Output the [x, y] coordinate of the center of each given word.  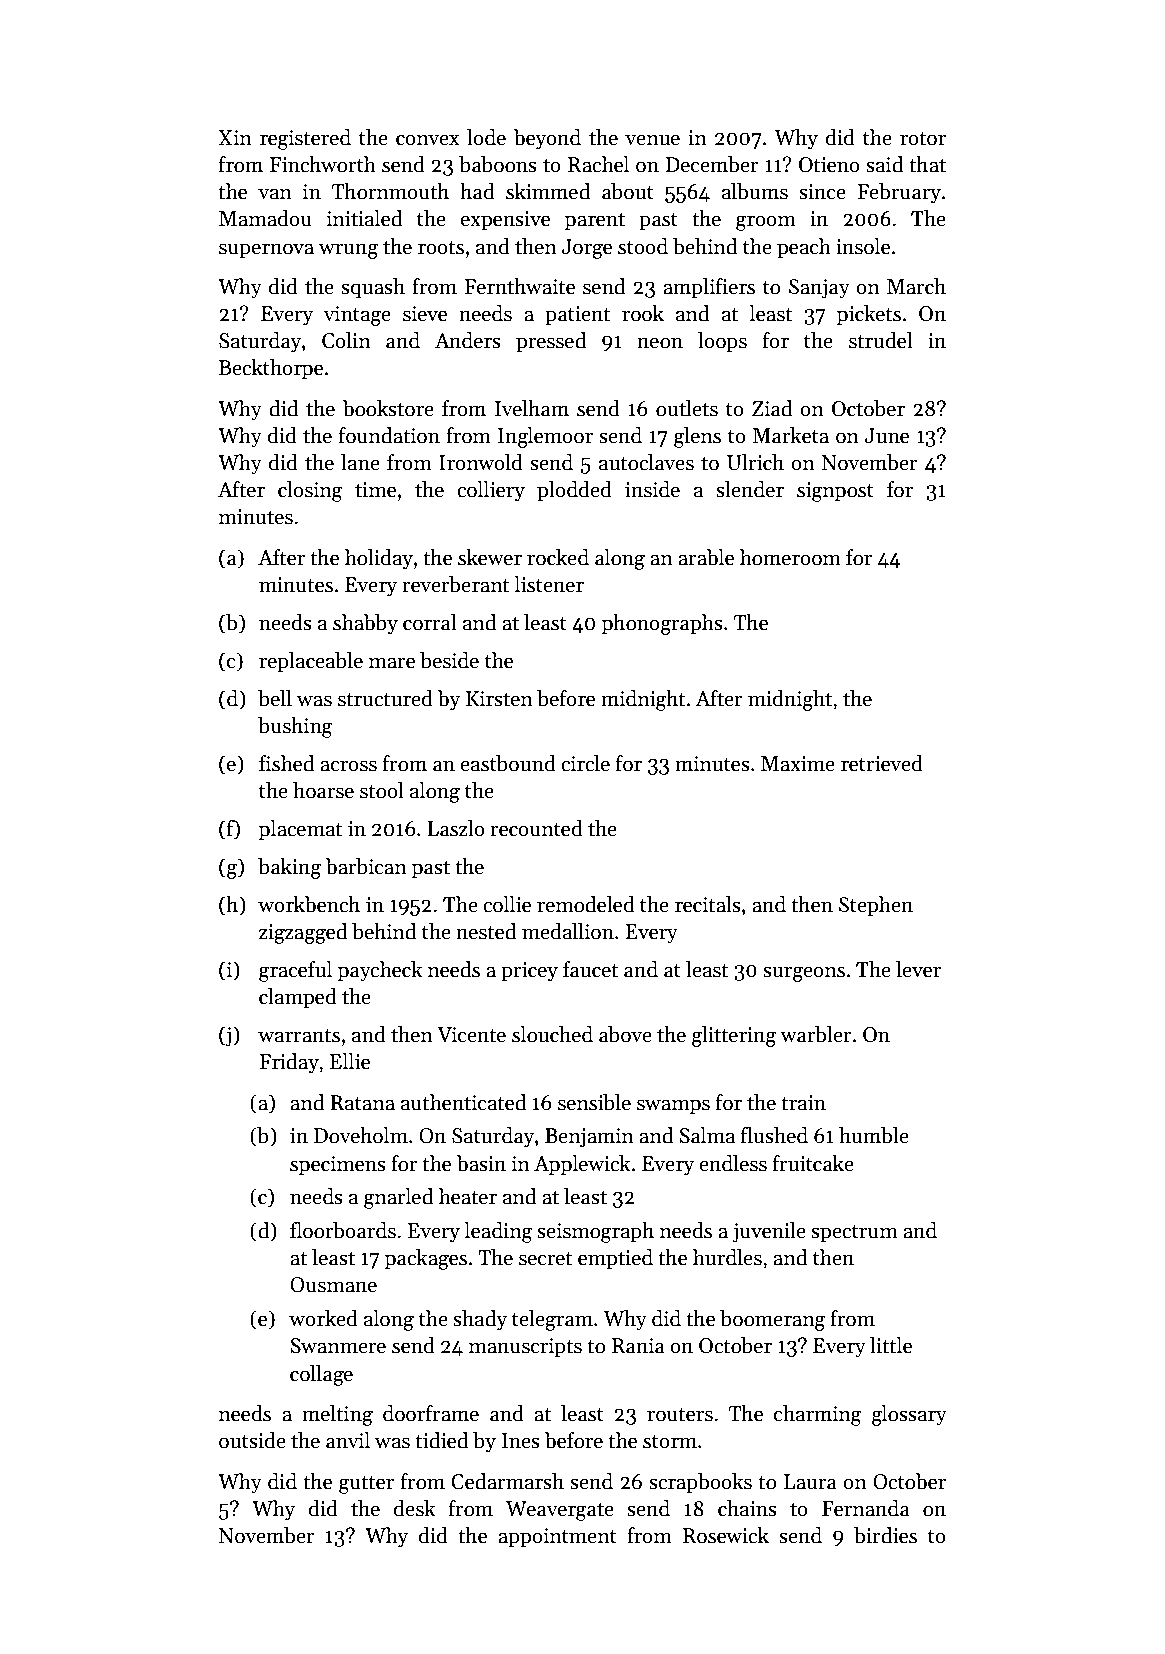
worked [323, 1318]
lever [918, 969]
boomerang [772, 1320]
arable [706, 557]
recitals [708, 904]
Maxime [798, 764]
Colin [346, 340]
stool [382, 790]
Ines [521, 1441]
